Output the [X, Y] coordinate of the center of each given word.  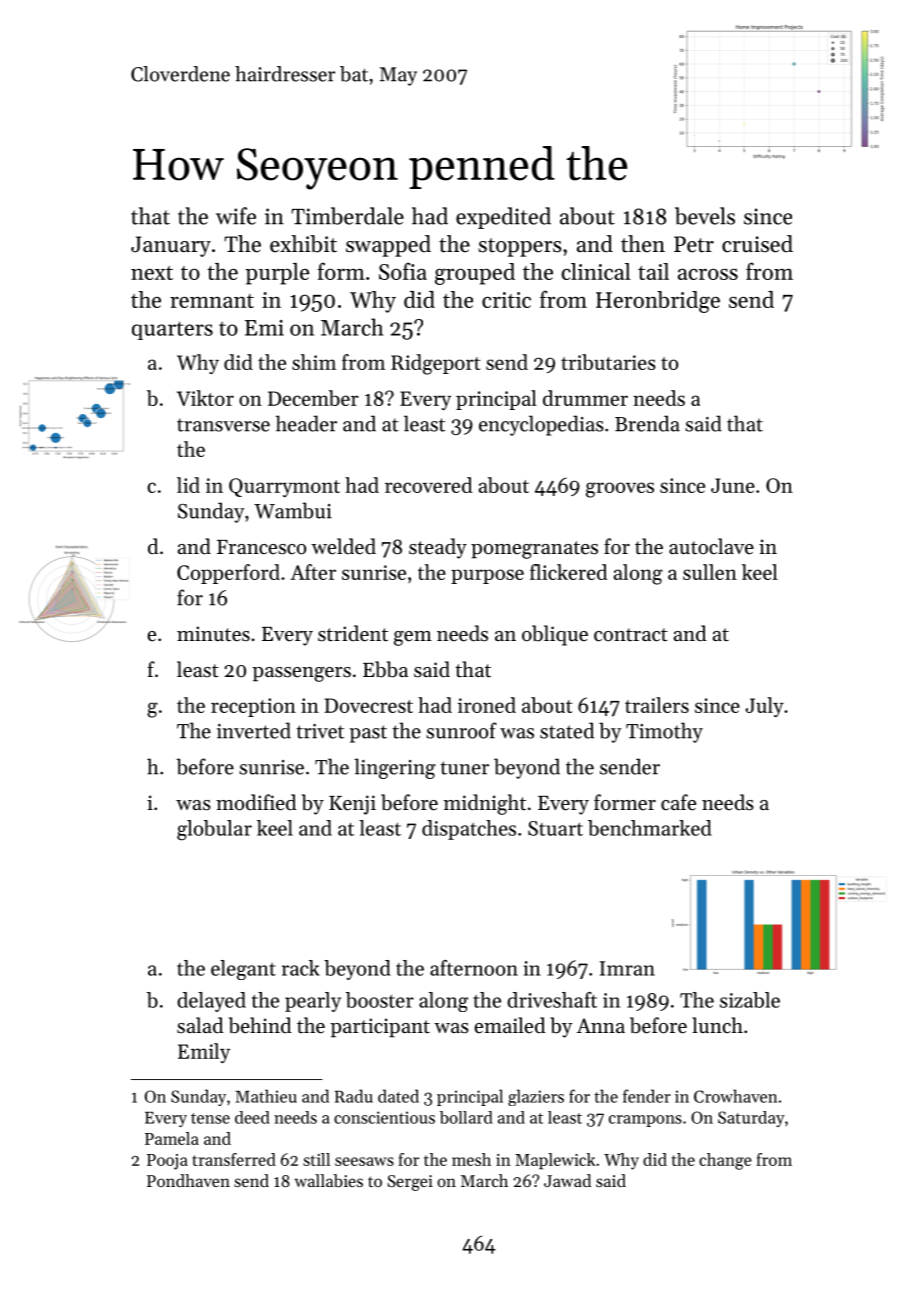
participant [380, 1028]
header [306, 423]
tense [210, 1118]
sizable [750, 1000]
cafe [678, 802]
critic [506, 300]
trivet [320, 731]
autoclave [711, 546]
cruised [757, 244]
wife [236, 216]
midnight [485, 804]
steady [438, 548]
